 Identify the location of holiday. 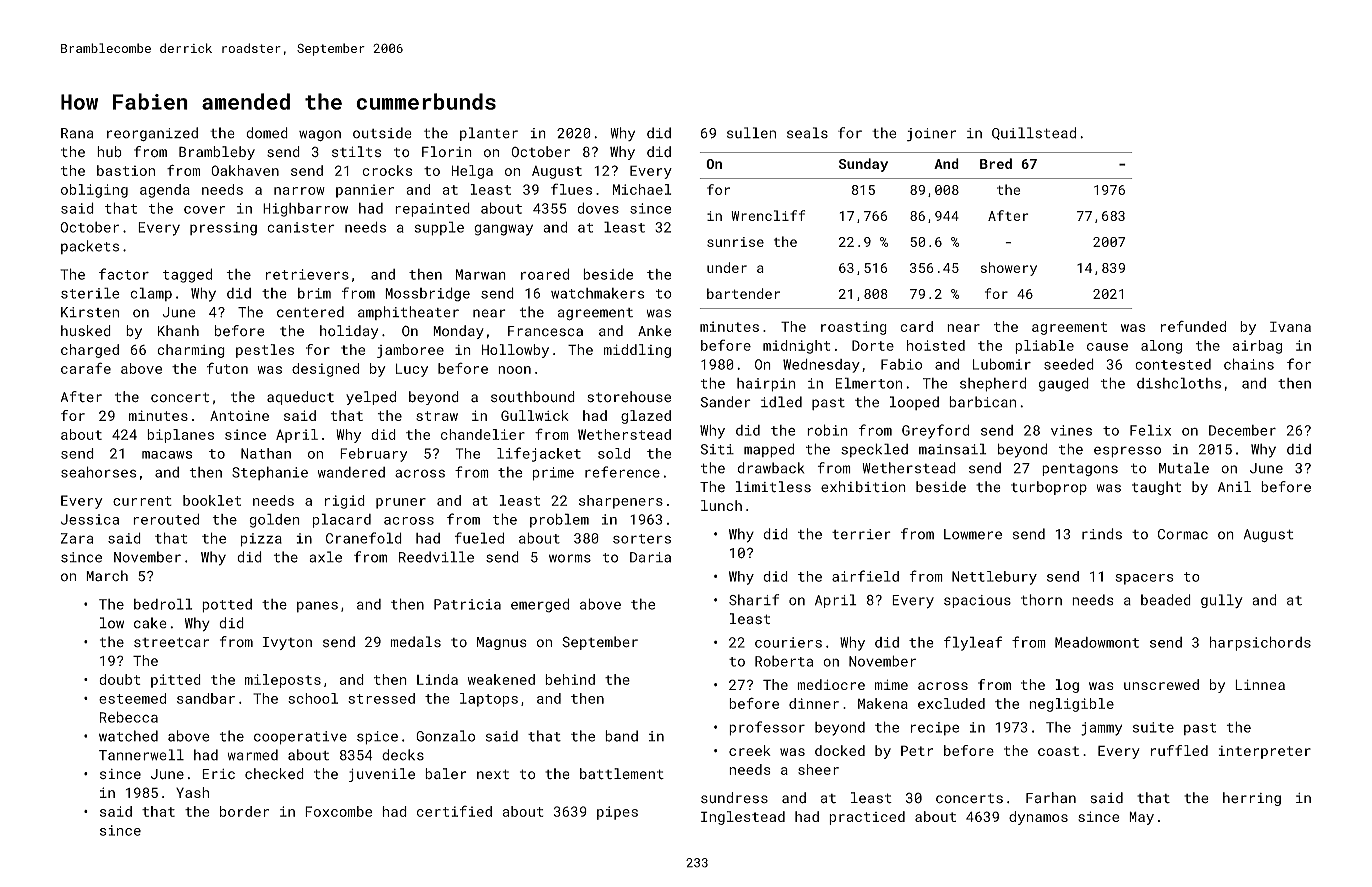
(349, 332).
